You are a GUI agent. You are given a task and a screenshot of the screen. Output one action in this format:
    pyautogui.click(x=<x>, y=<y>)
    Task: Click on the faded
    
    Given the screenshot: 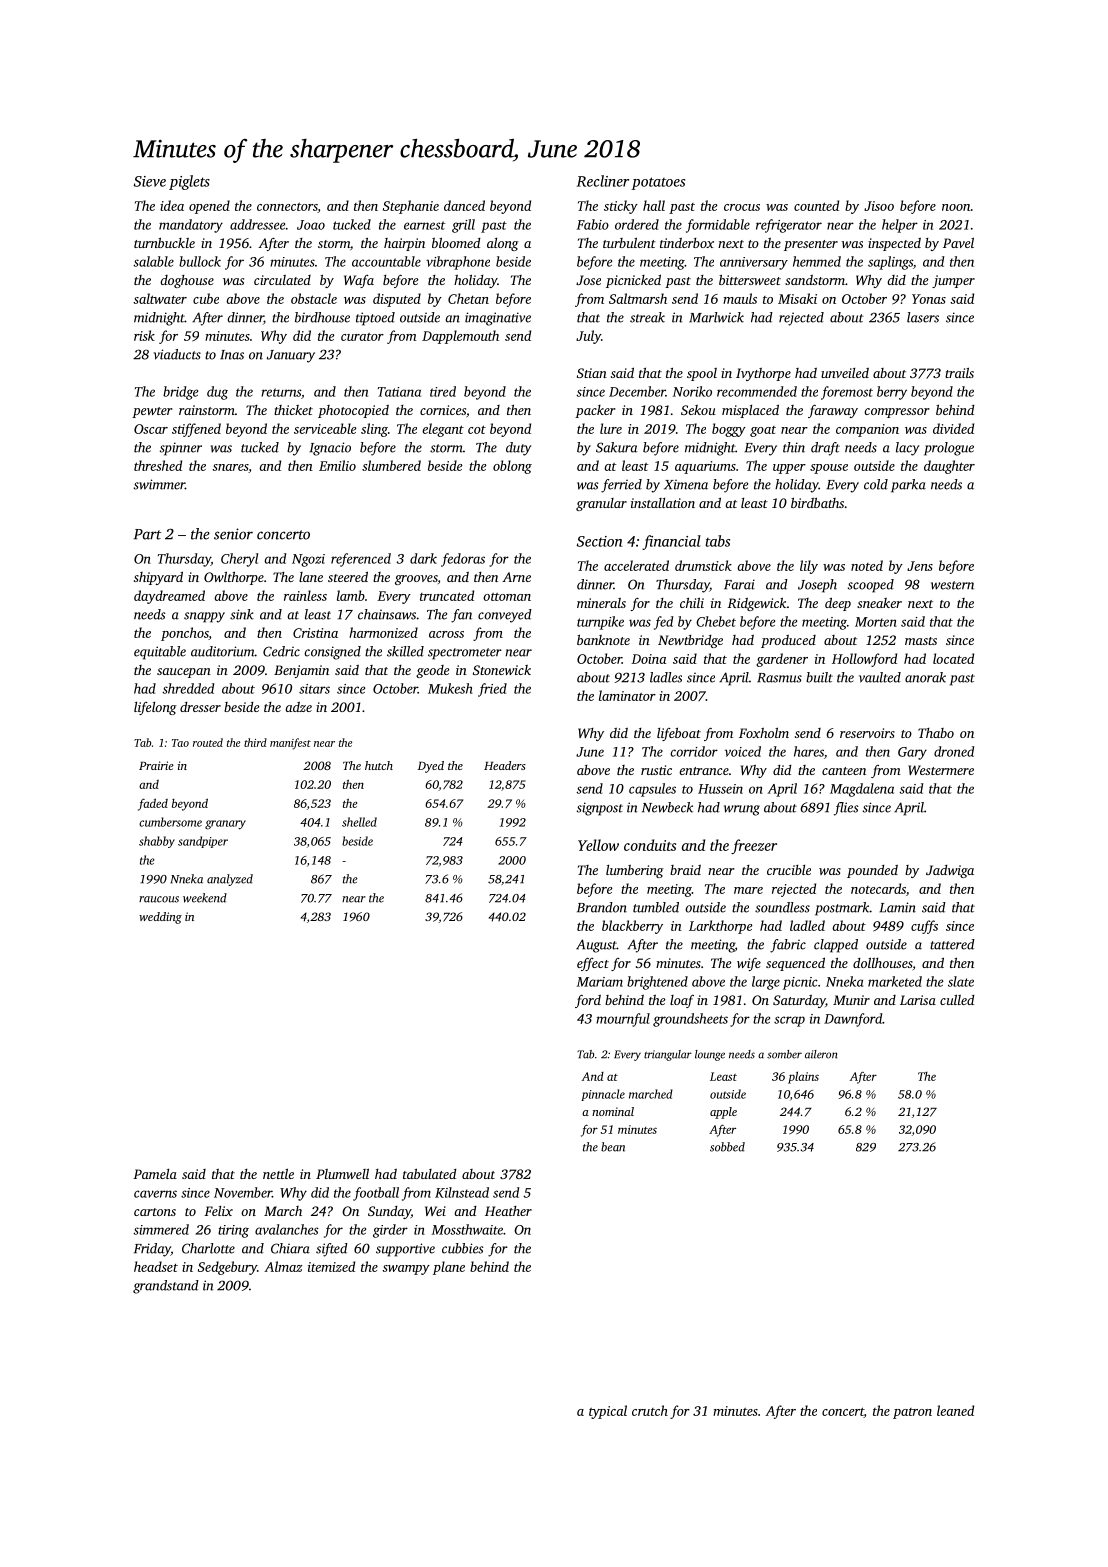 What is the action you would take?
    pyautogui.click(x=153, y=804)
